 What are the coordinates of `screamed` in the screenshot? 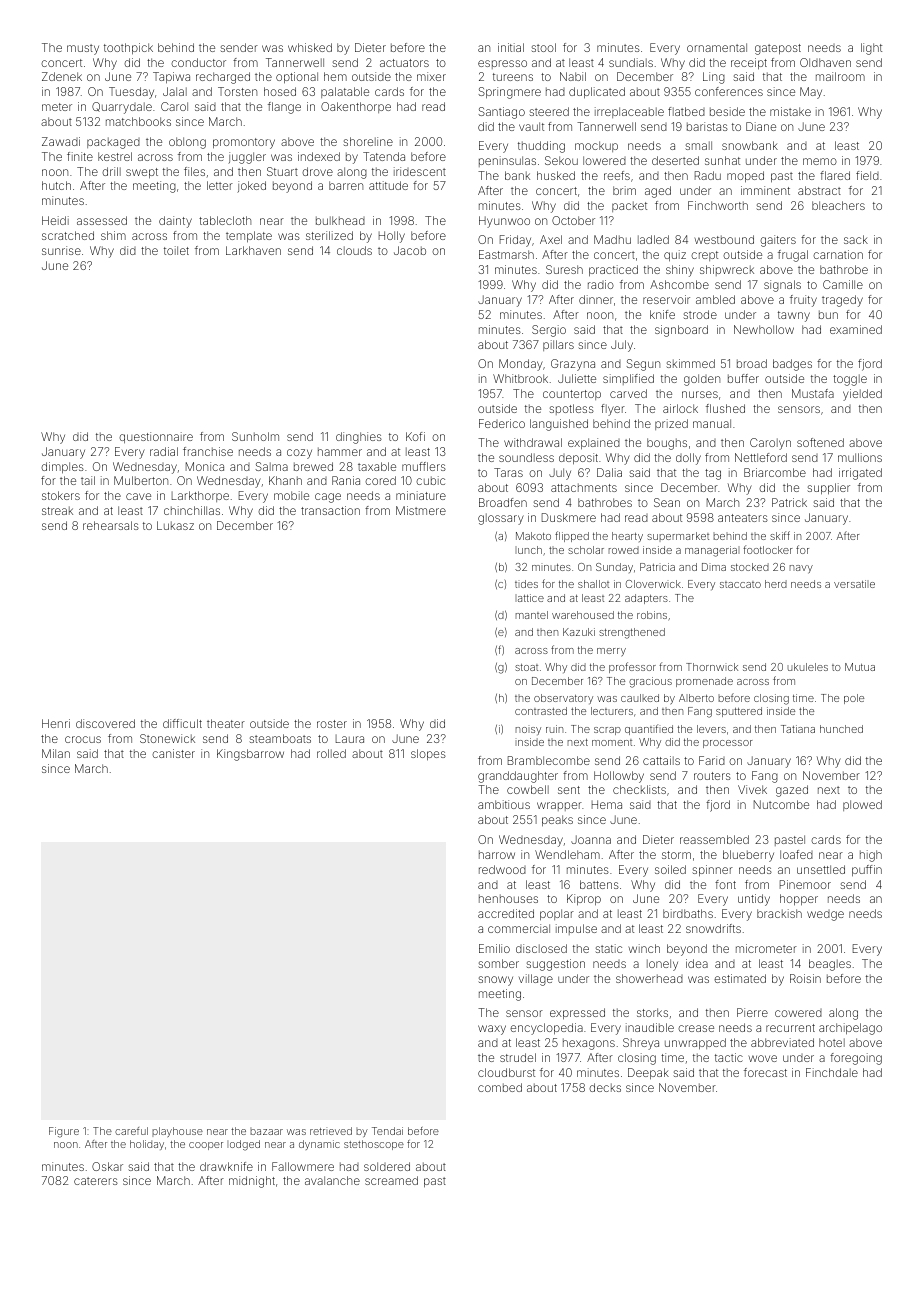 It's located at (391, 1180).
